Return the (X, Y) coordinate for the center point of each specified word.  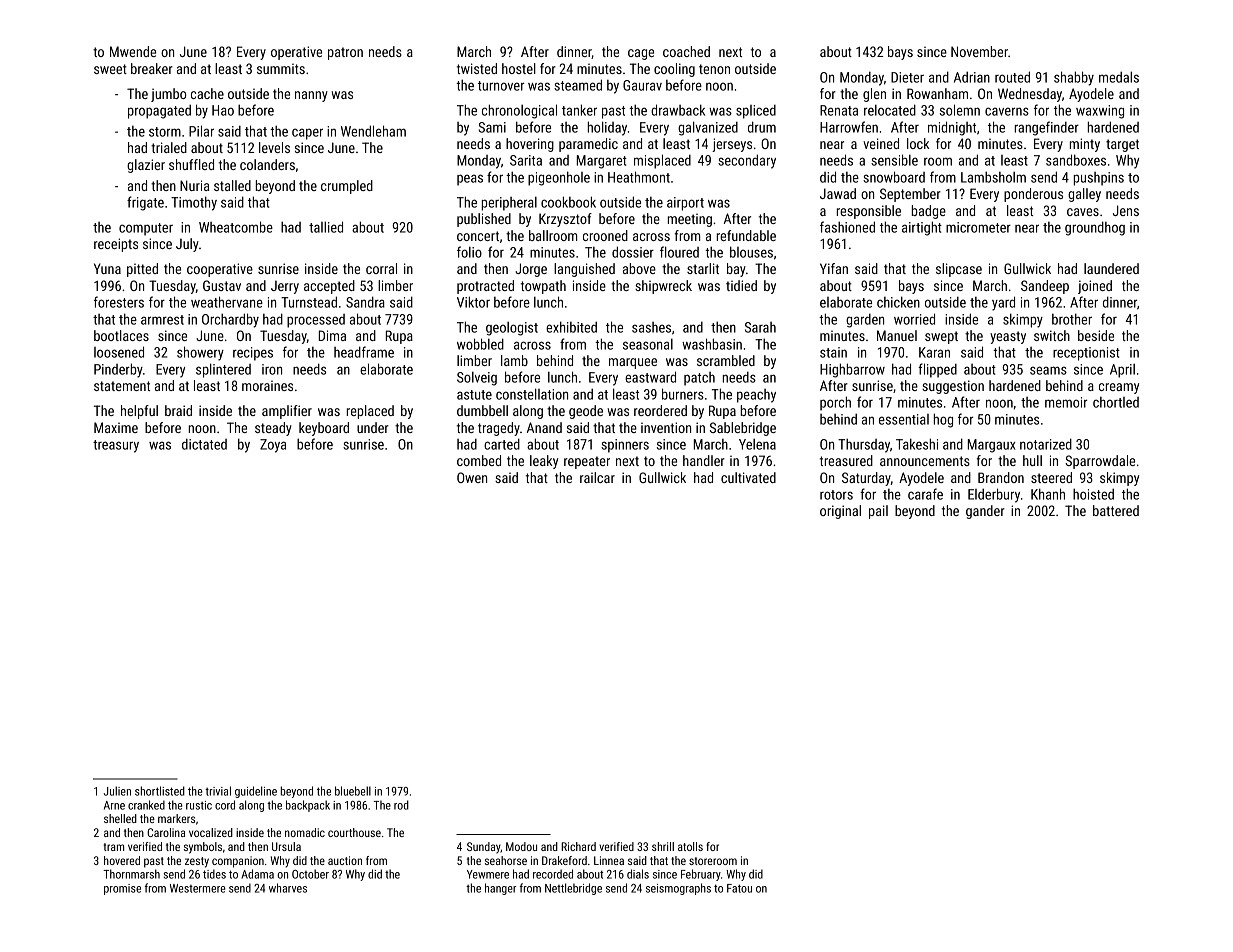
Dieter (907, 77)
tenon (714, 69)
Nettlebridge (573, 889)
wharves (288, 888)
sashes (651, 327)
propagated (159, 111)
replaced (370, 412)
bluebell (353, 791)
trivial (218, 791)
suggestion (953, 387)
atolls (690, 846)
